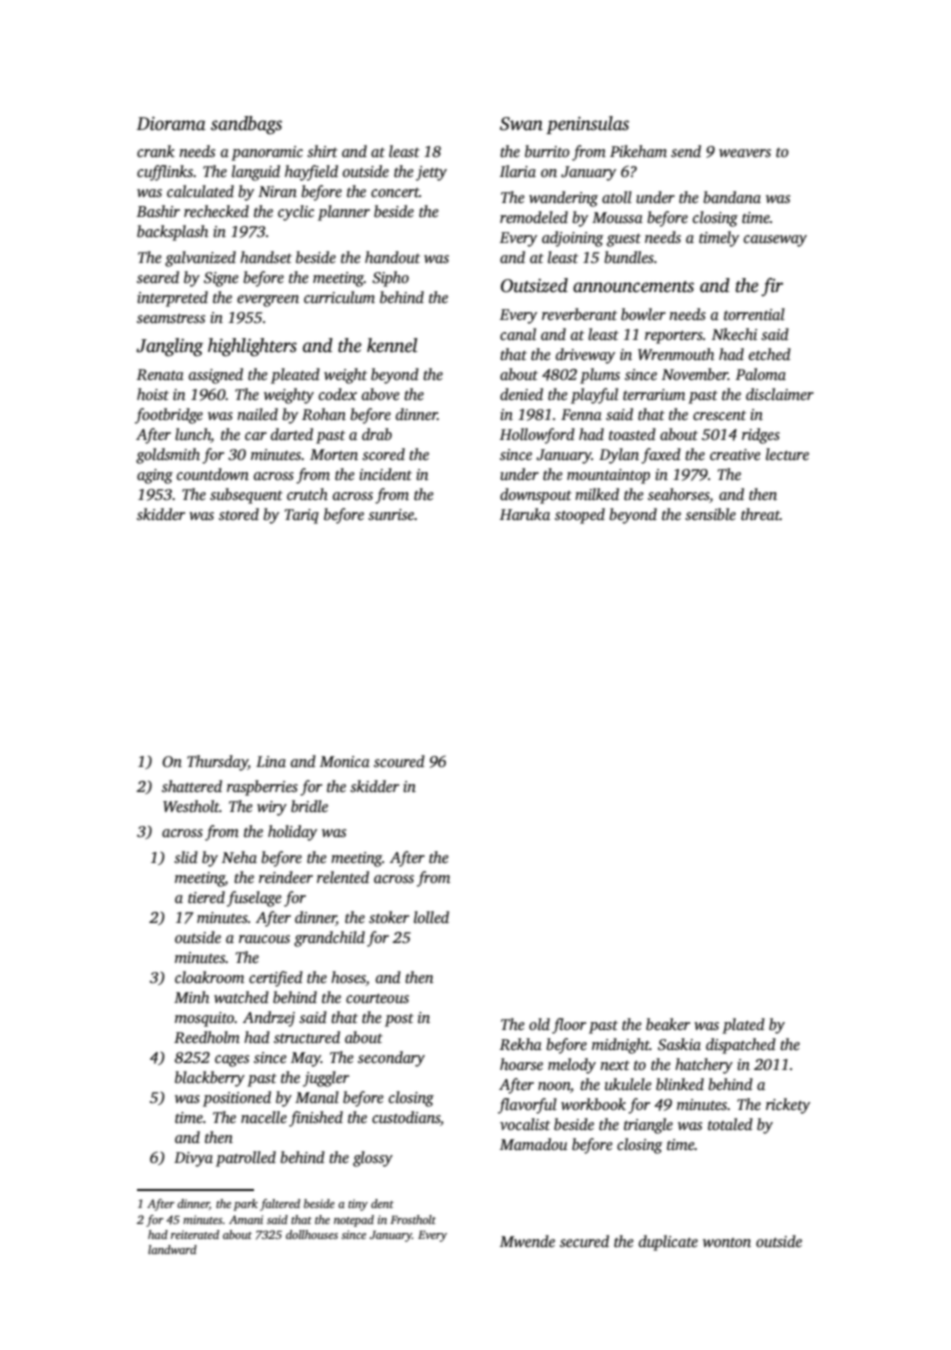 The width and height of the screenshot is (951, 1350). I want to click on rickety, so click(788, 1106).
